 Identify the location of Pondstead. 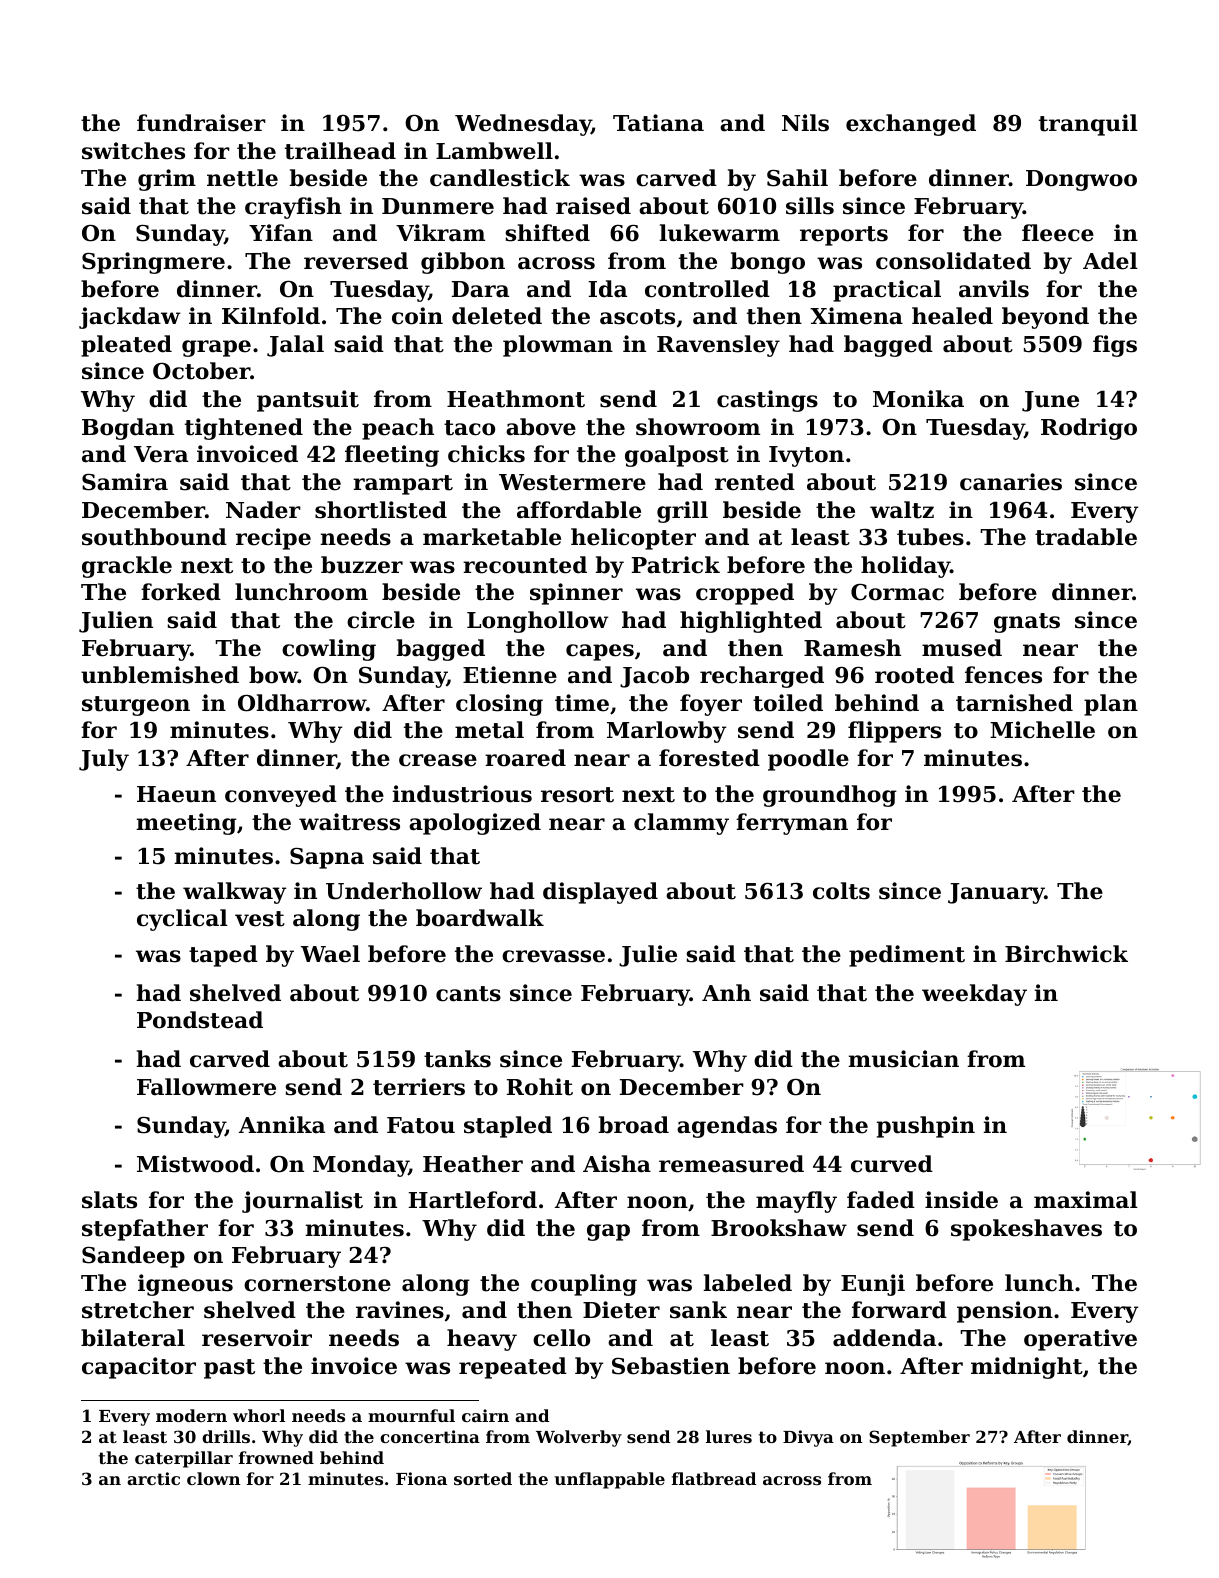
(200, 1020).
